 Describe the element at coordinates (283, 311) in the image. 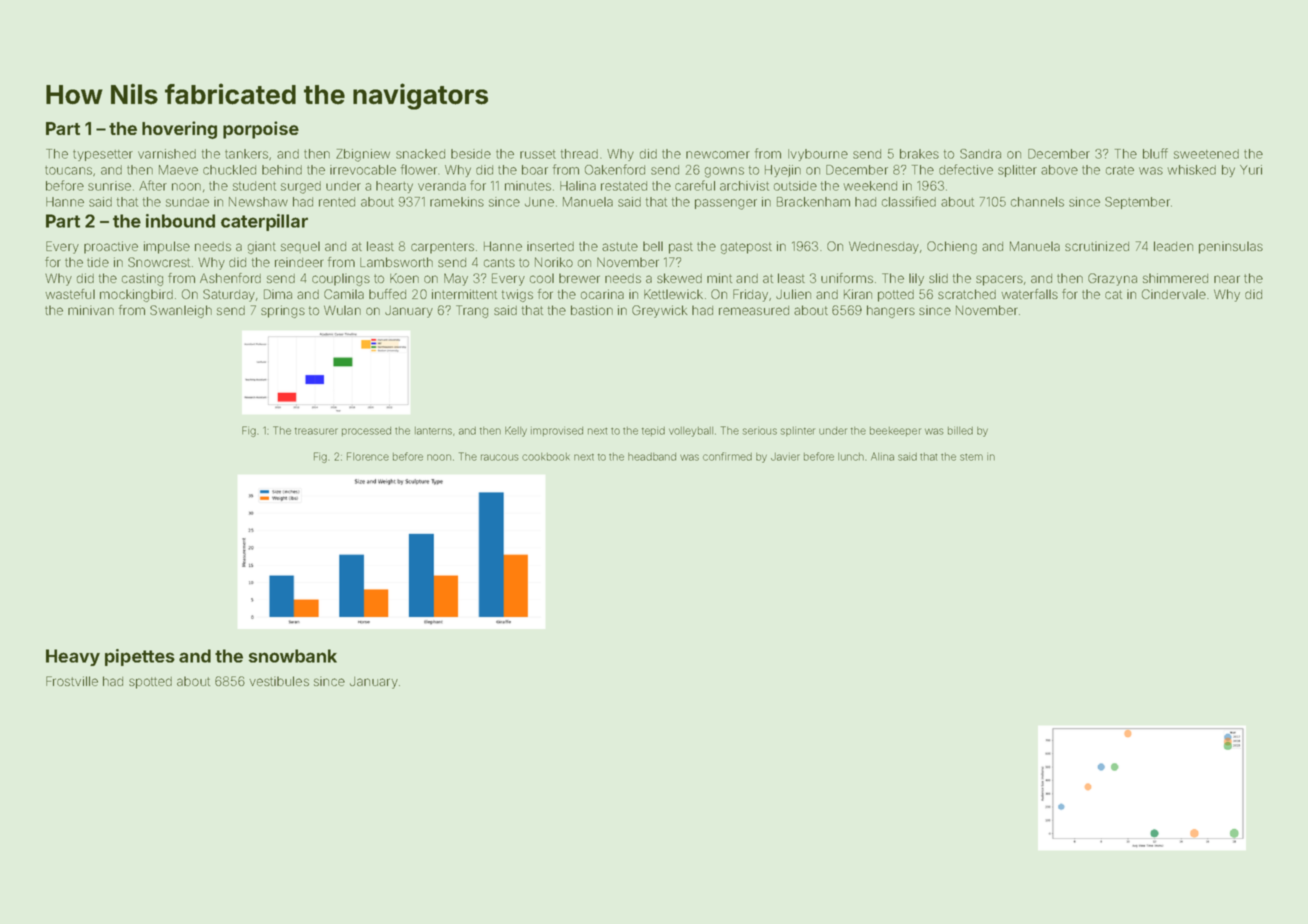

I see `springs` at that location.
